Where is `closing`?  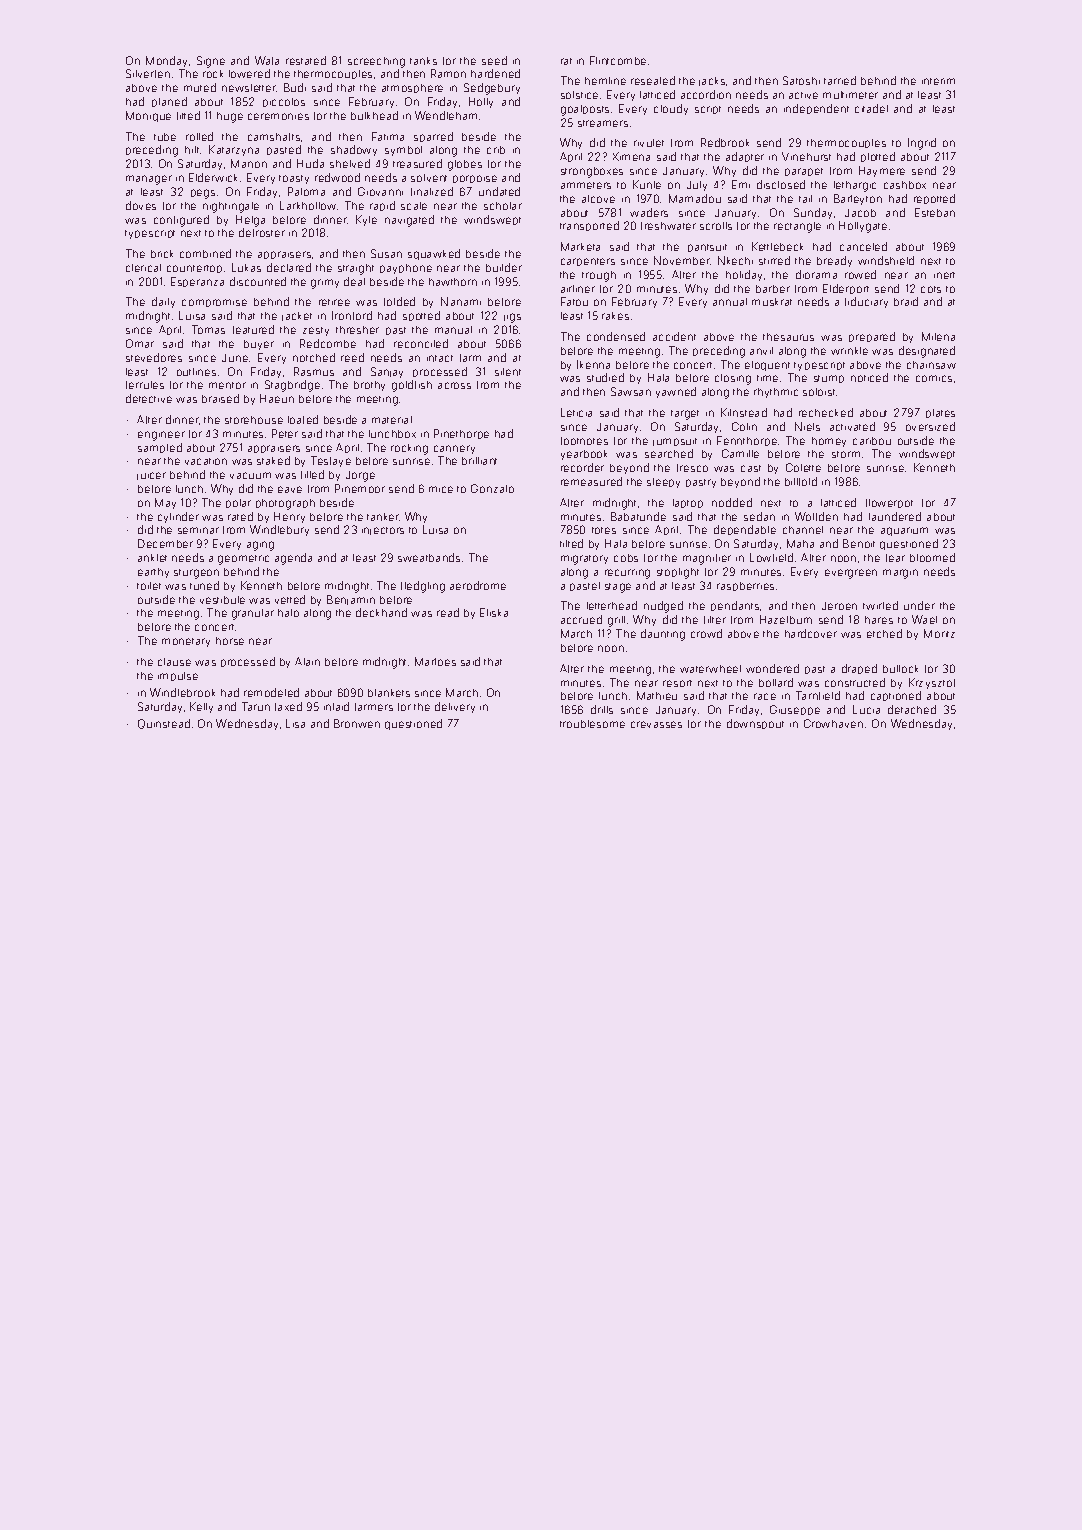 closing is located at coordinates (733, 379).
